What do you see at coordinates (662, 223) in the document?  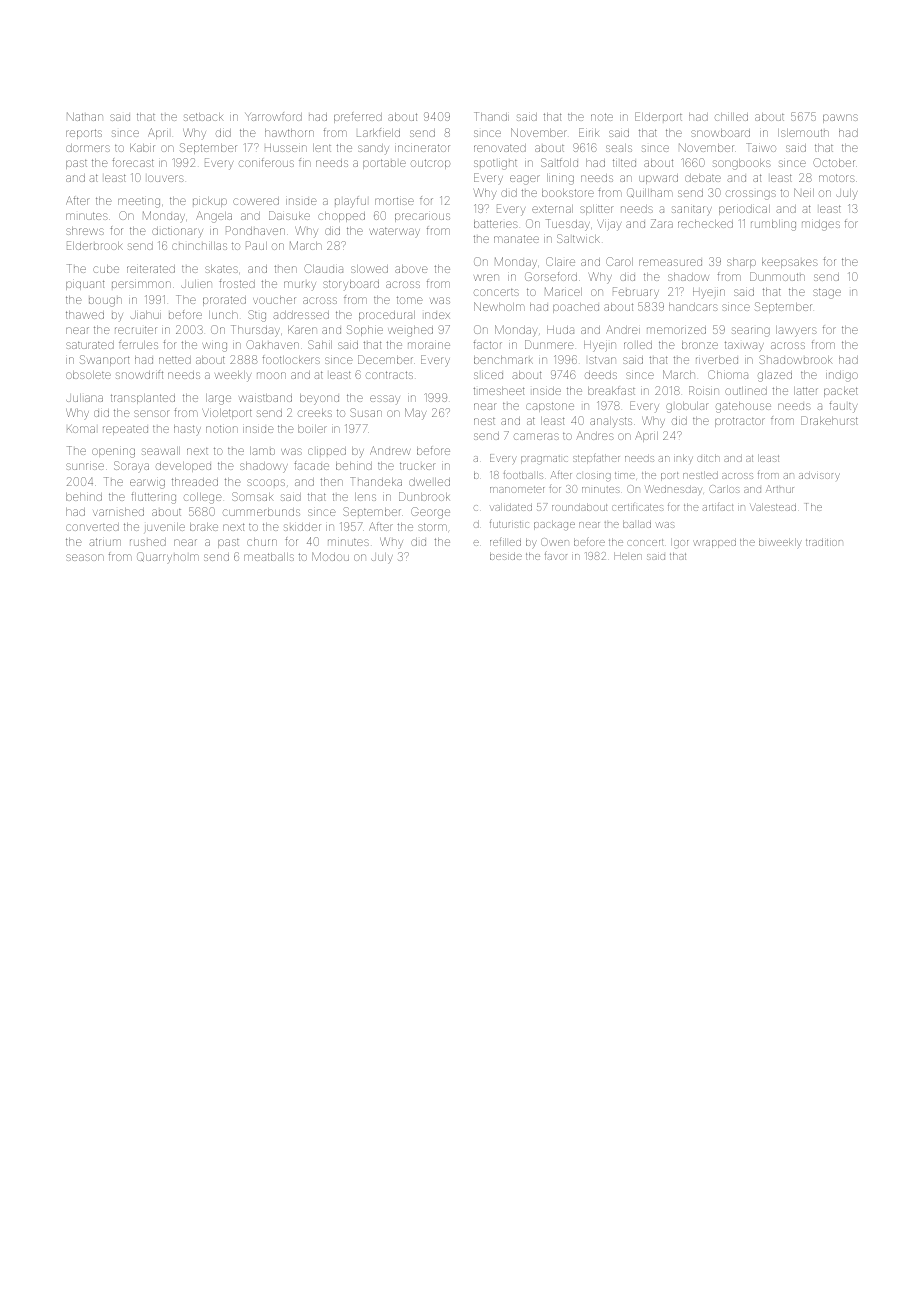 I see `Zara` at bounding box center [662, 223].
